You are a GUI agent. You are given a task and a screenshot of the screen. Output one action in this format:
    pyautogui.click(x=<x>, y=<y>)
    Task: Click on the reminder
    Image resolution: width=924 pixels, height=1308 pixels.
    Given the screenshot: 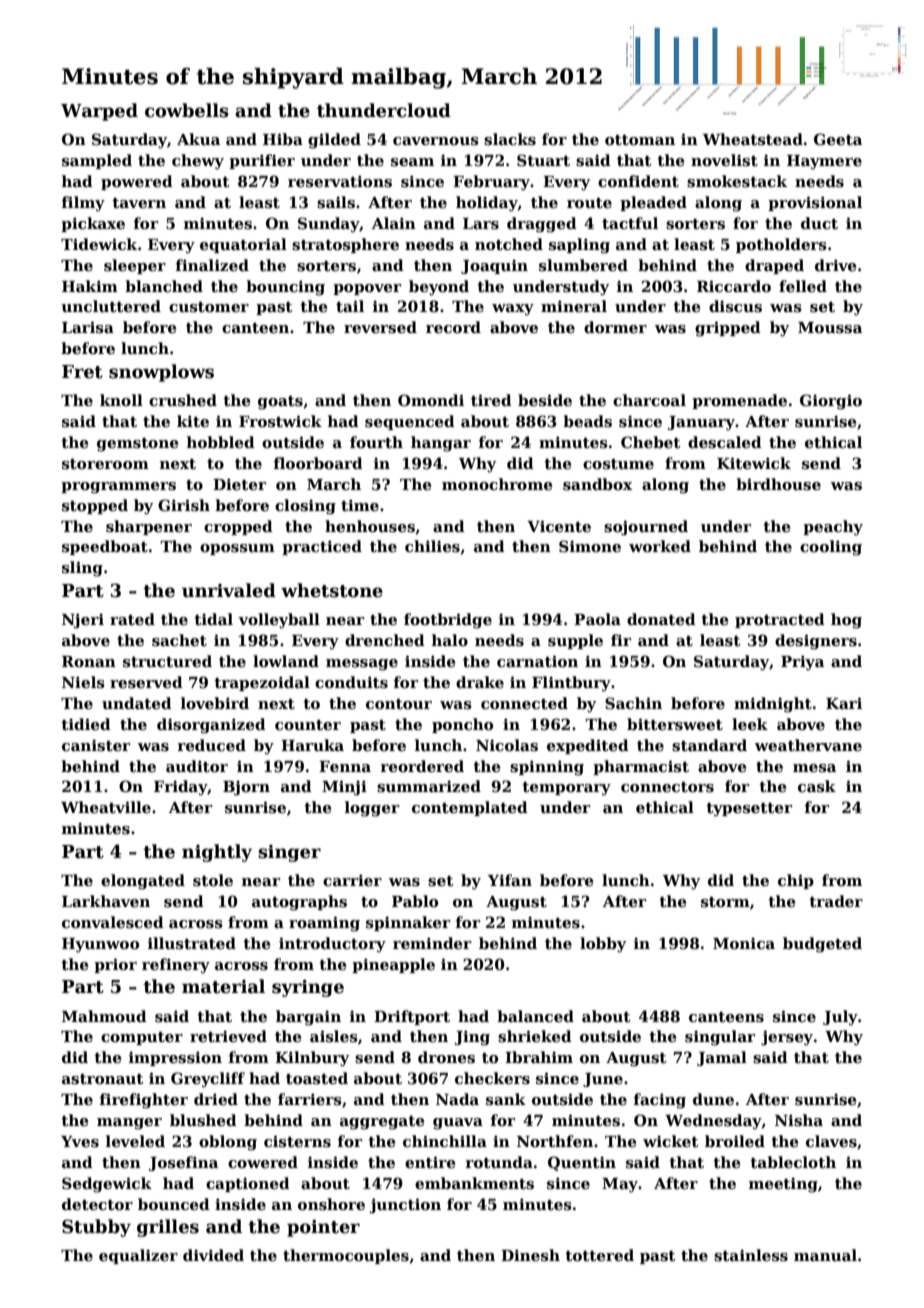 What is the action you would take?
    pyautogui.click(x=432, y=943)
